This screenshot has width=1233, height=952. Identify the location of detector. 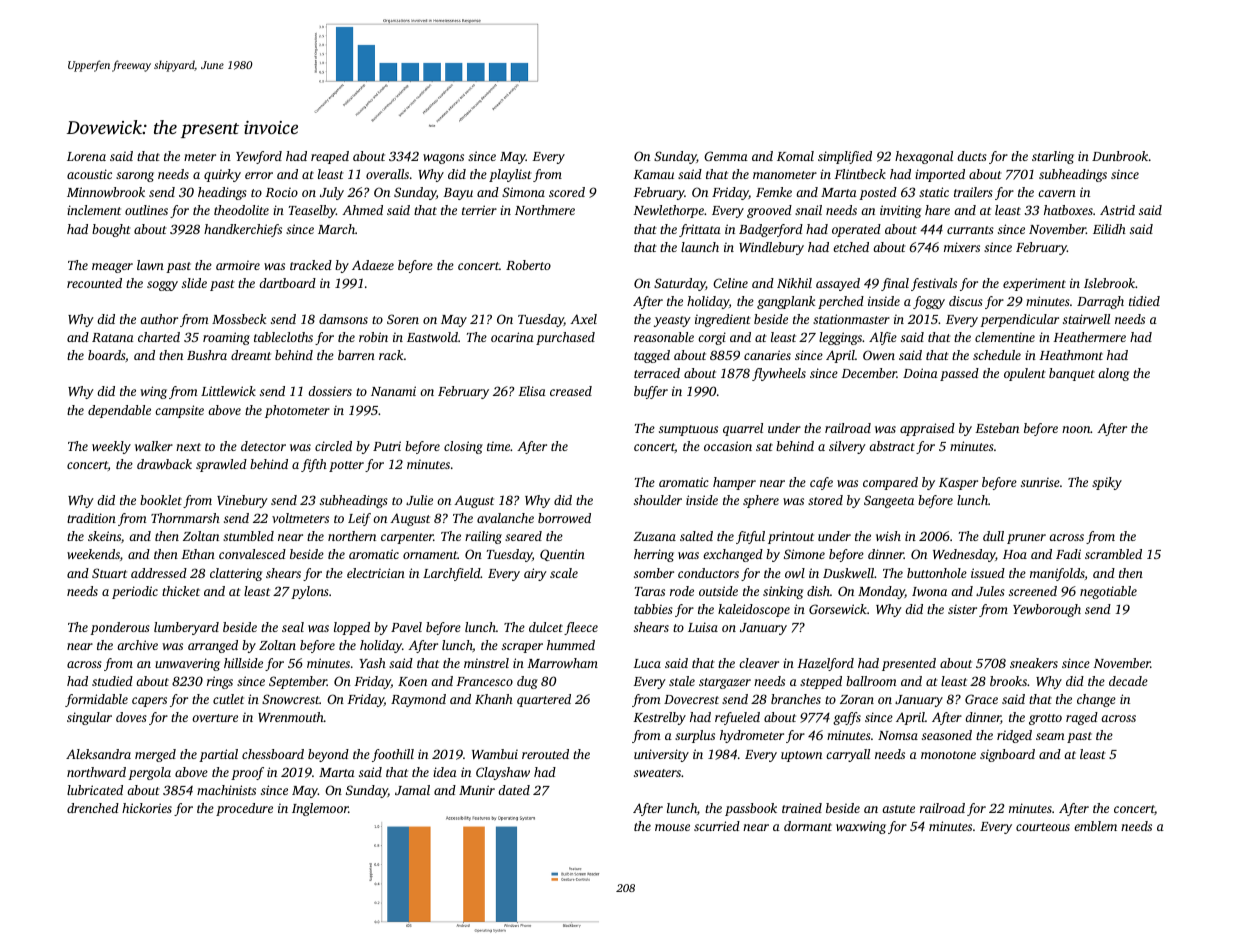
(263, 446).
